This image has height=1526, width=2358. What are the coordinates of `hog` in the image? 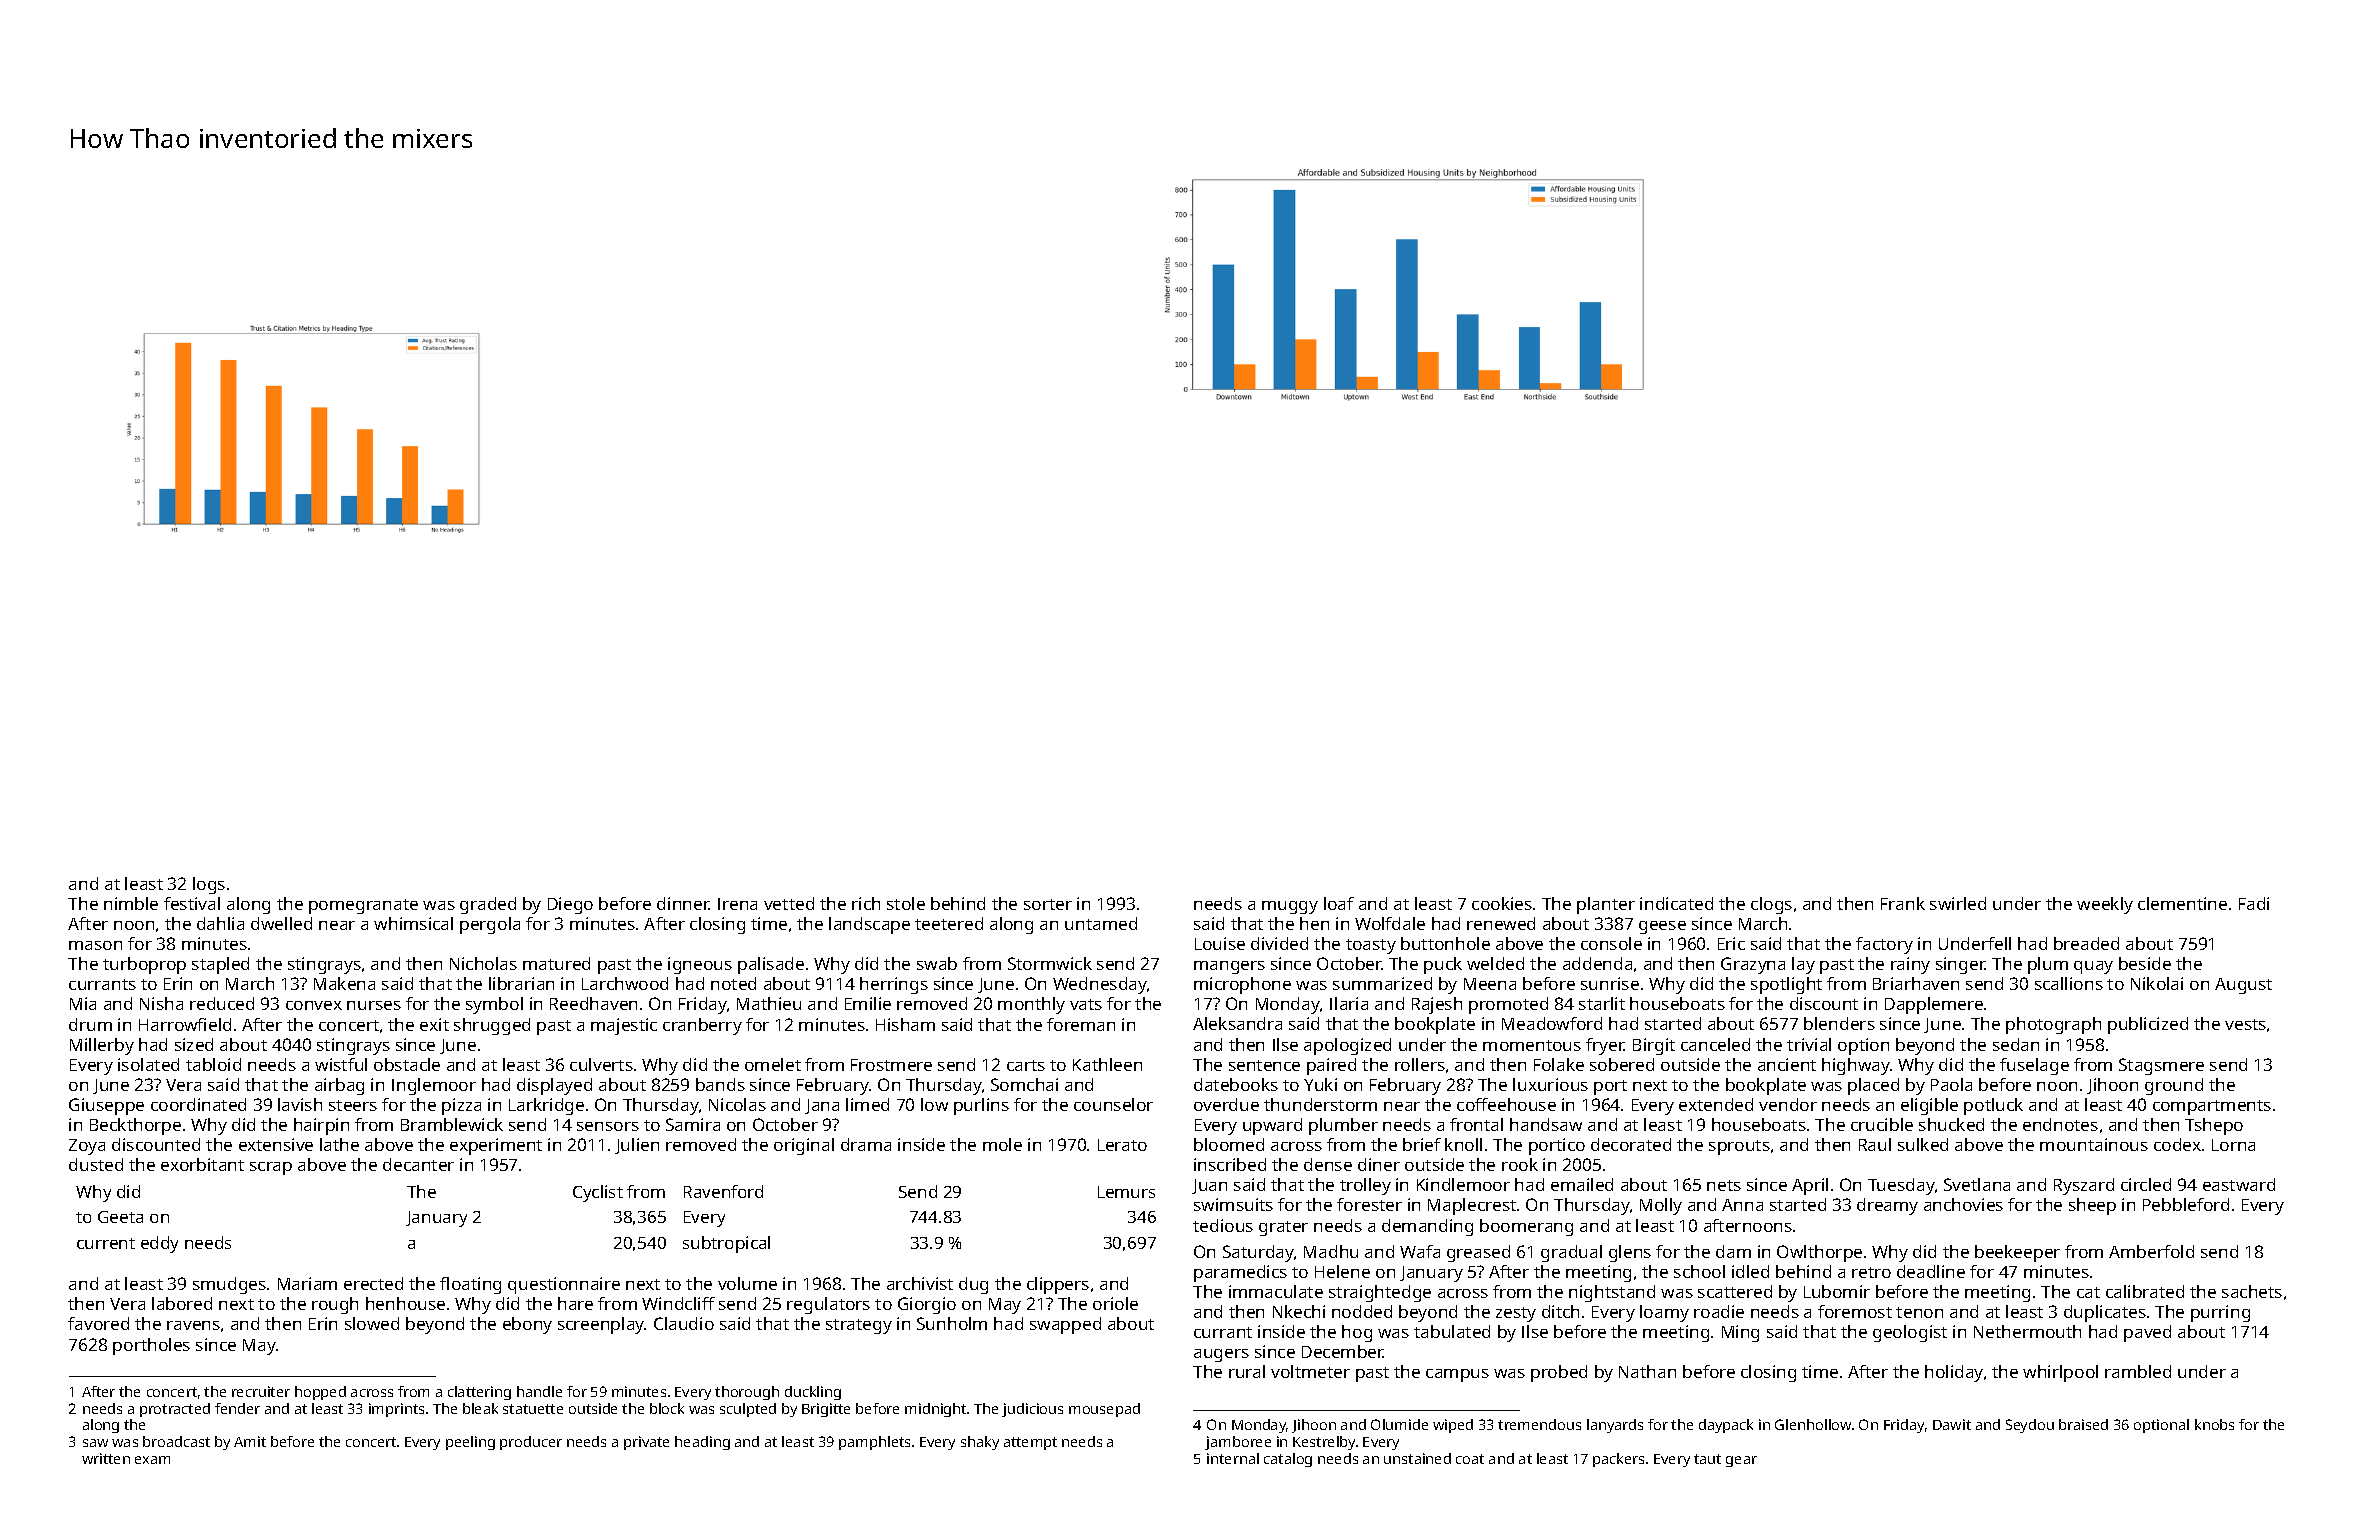 It's located at (1357, 1333).
